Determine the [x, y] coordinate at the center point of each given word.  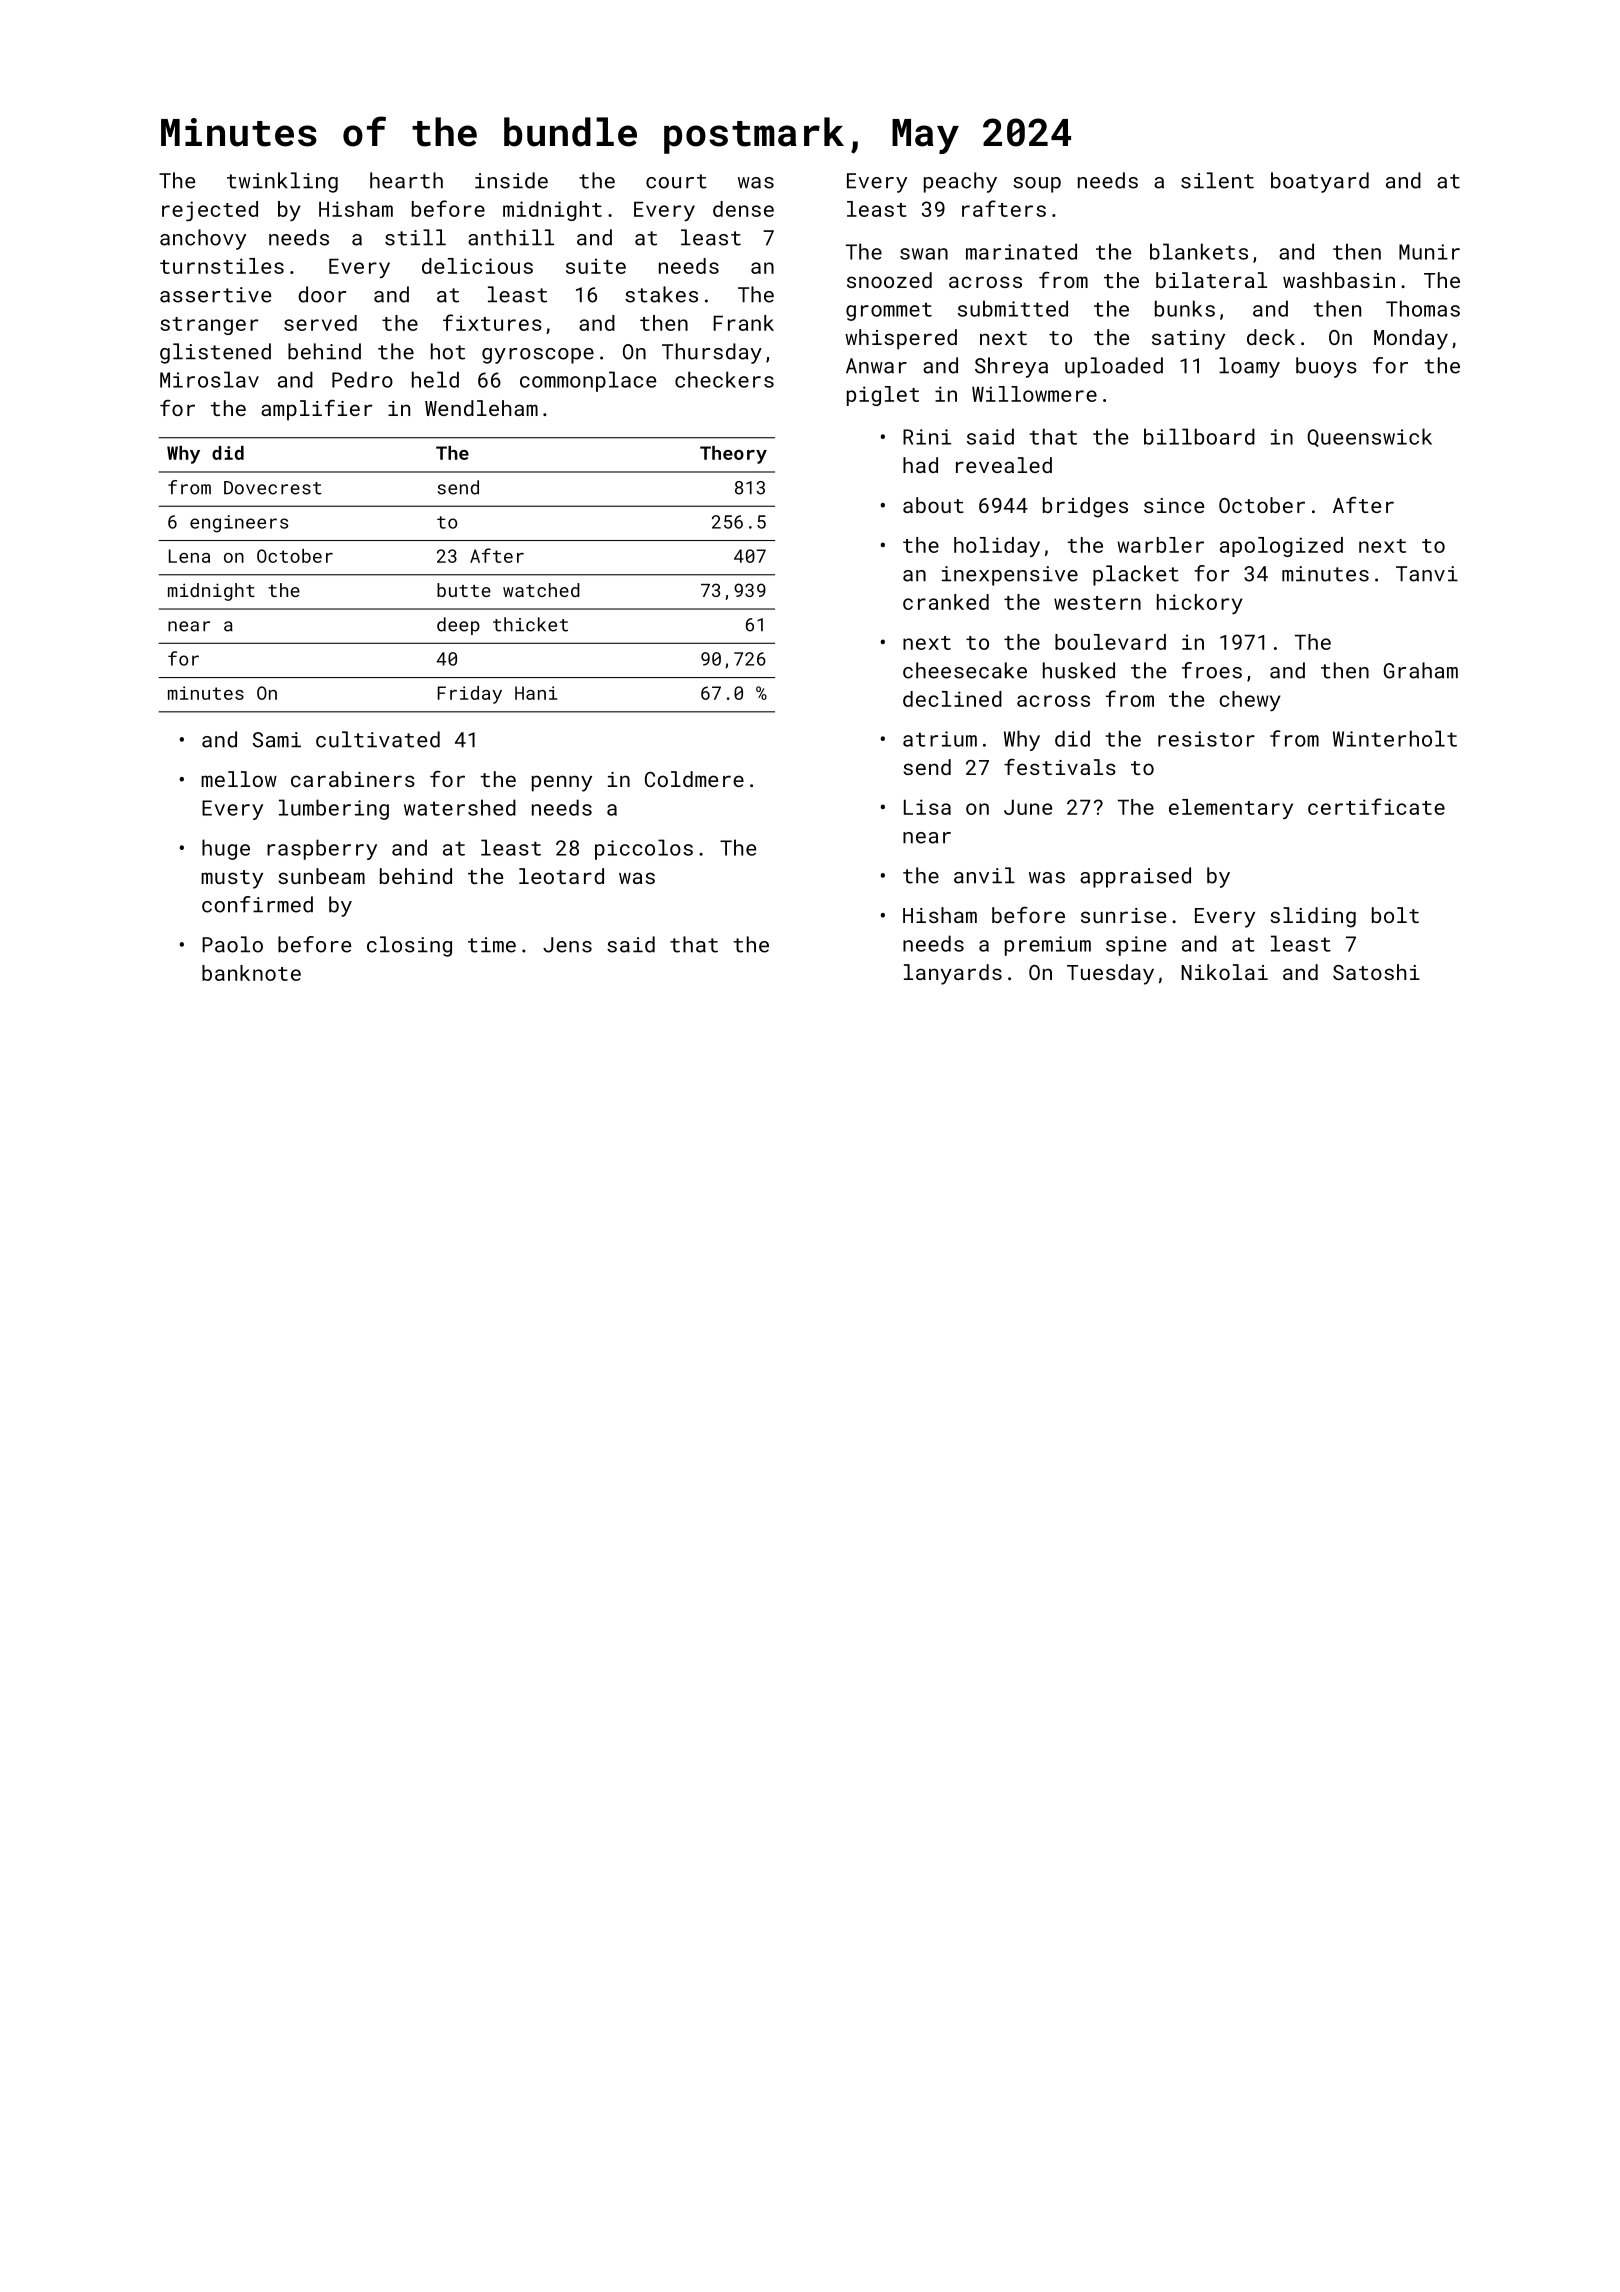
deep [458, 626]
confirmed [257, 904]
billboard [1199, 436]
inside [511, 180]
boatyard [1320, 182]
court [676, 181]
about [933, 505]
